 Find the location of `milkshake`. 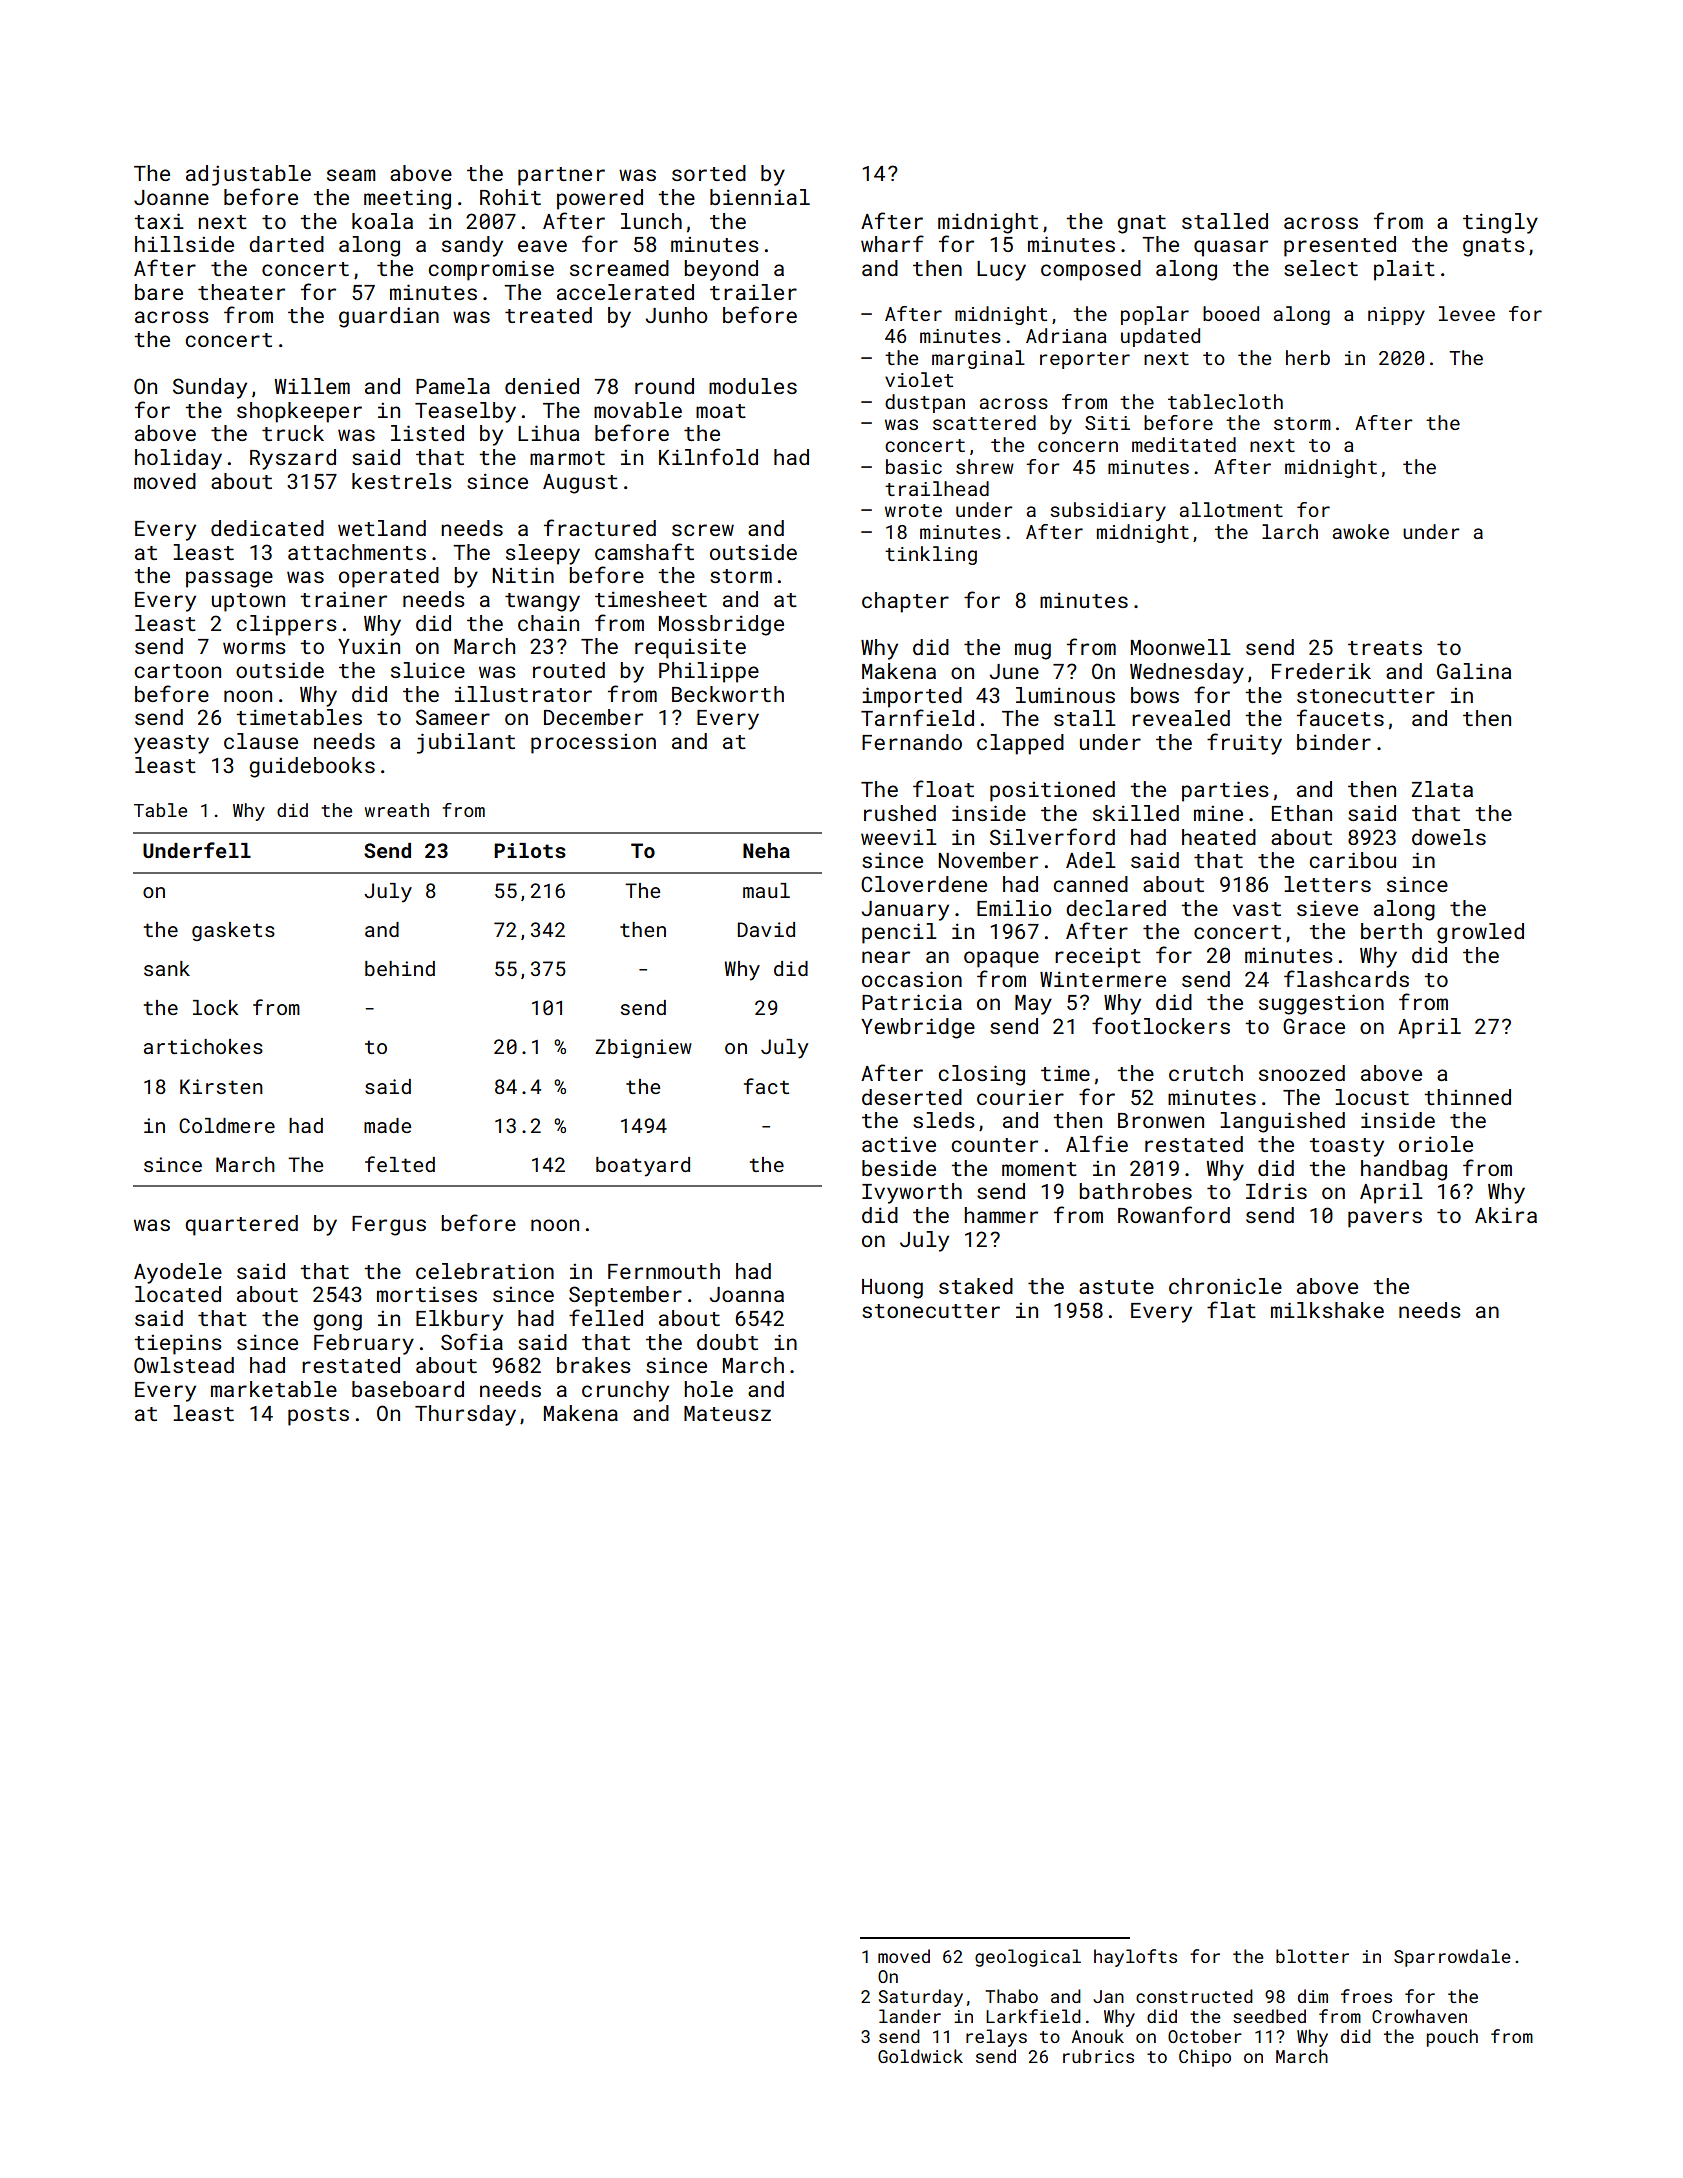

milkshake is located at coordinates (1327, 1310).
